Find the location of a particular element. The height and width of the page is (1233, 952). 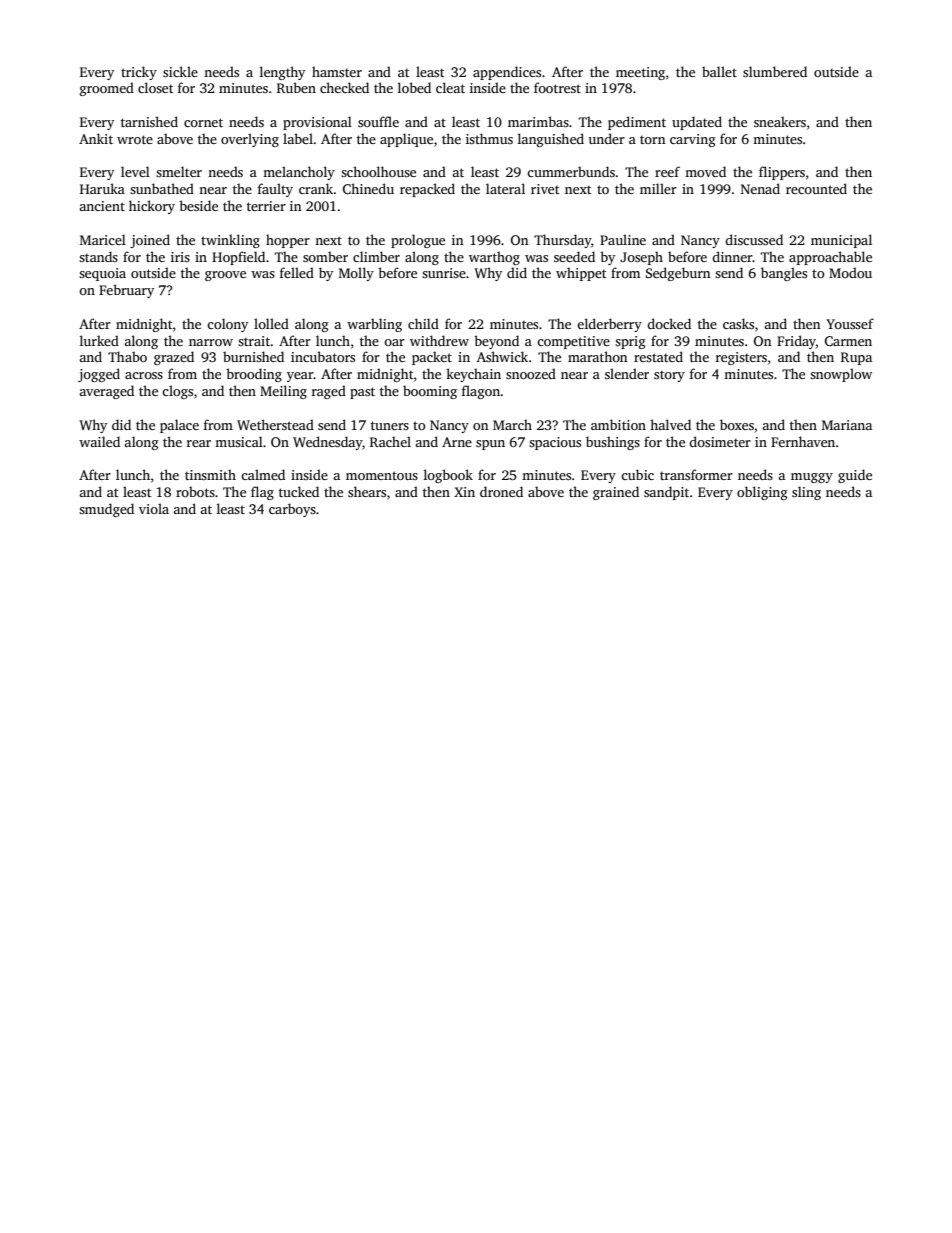

docked is located at coordinates (669, 323).
